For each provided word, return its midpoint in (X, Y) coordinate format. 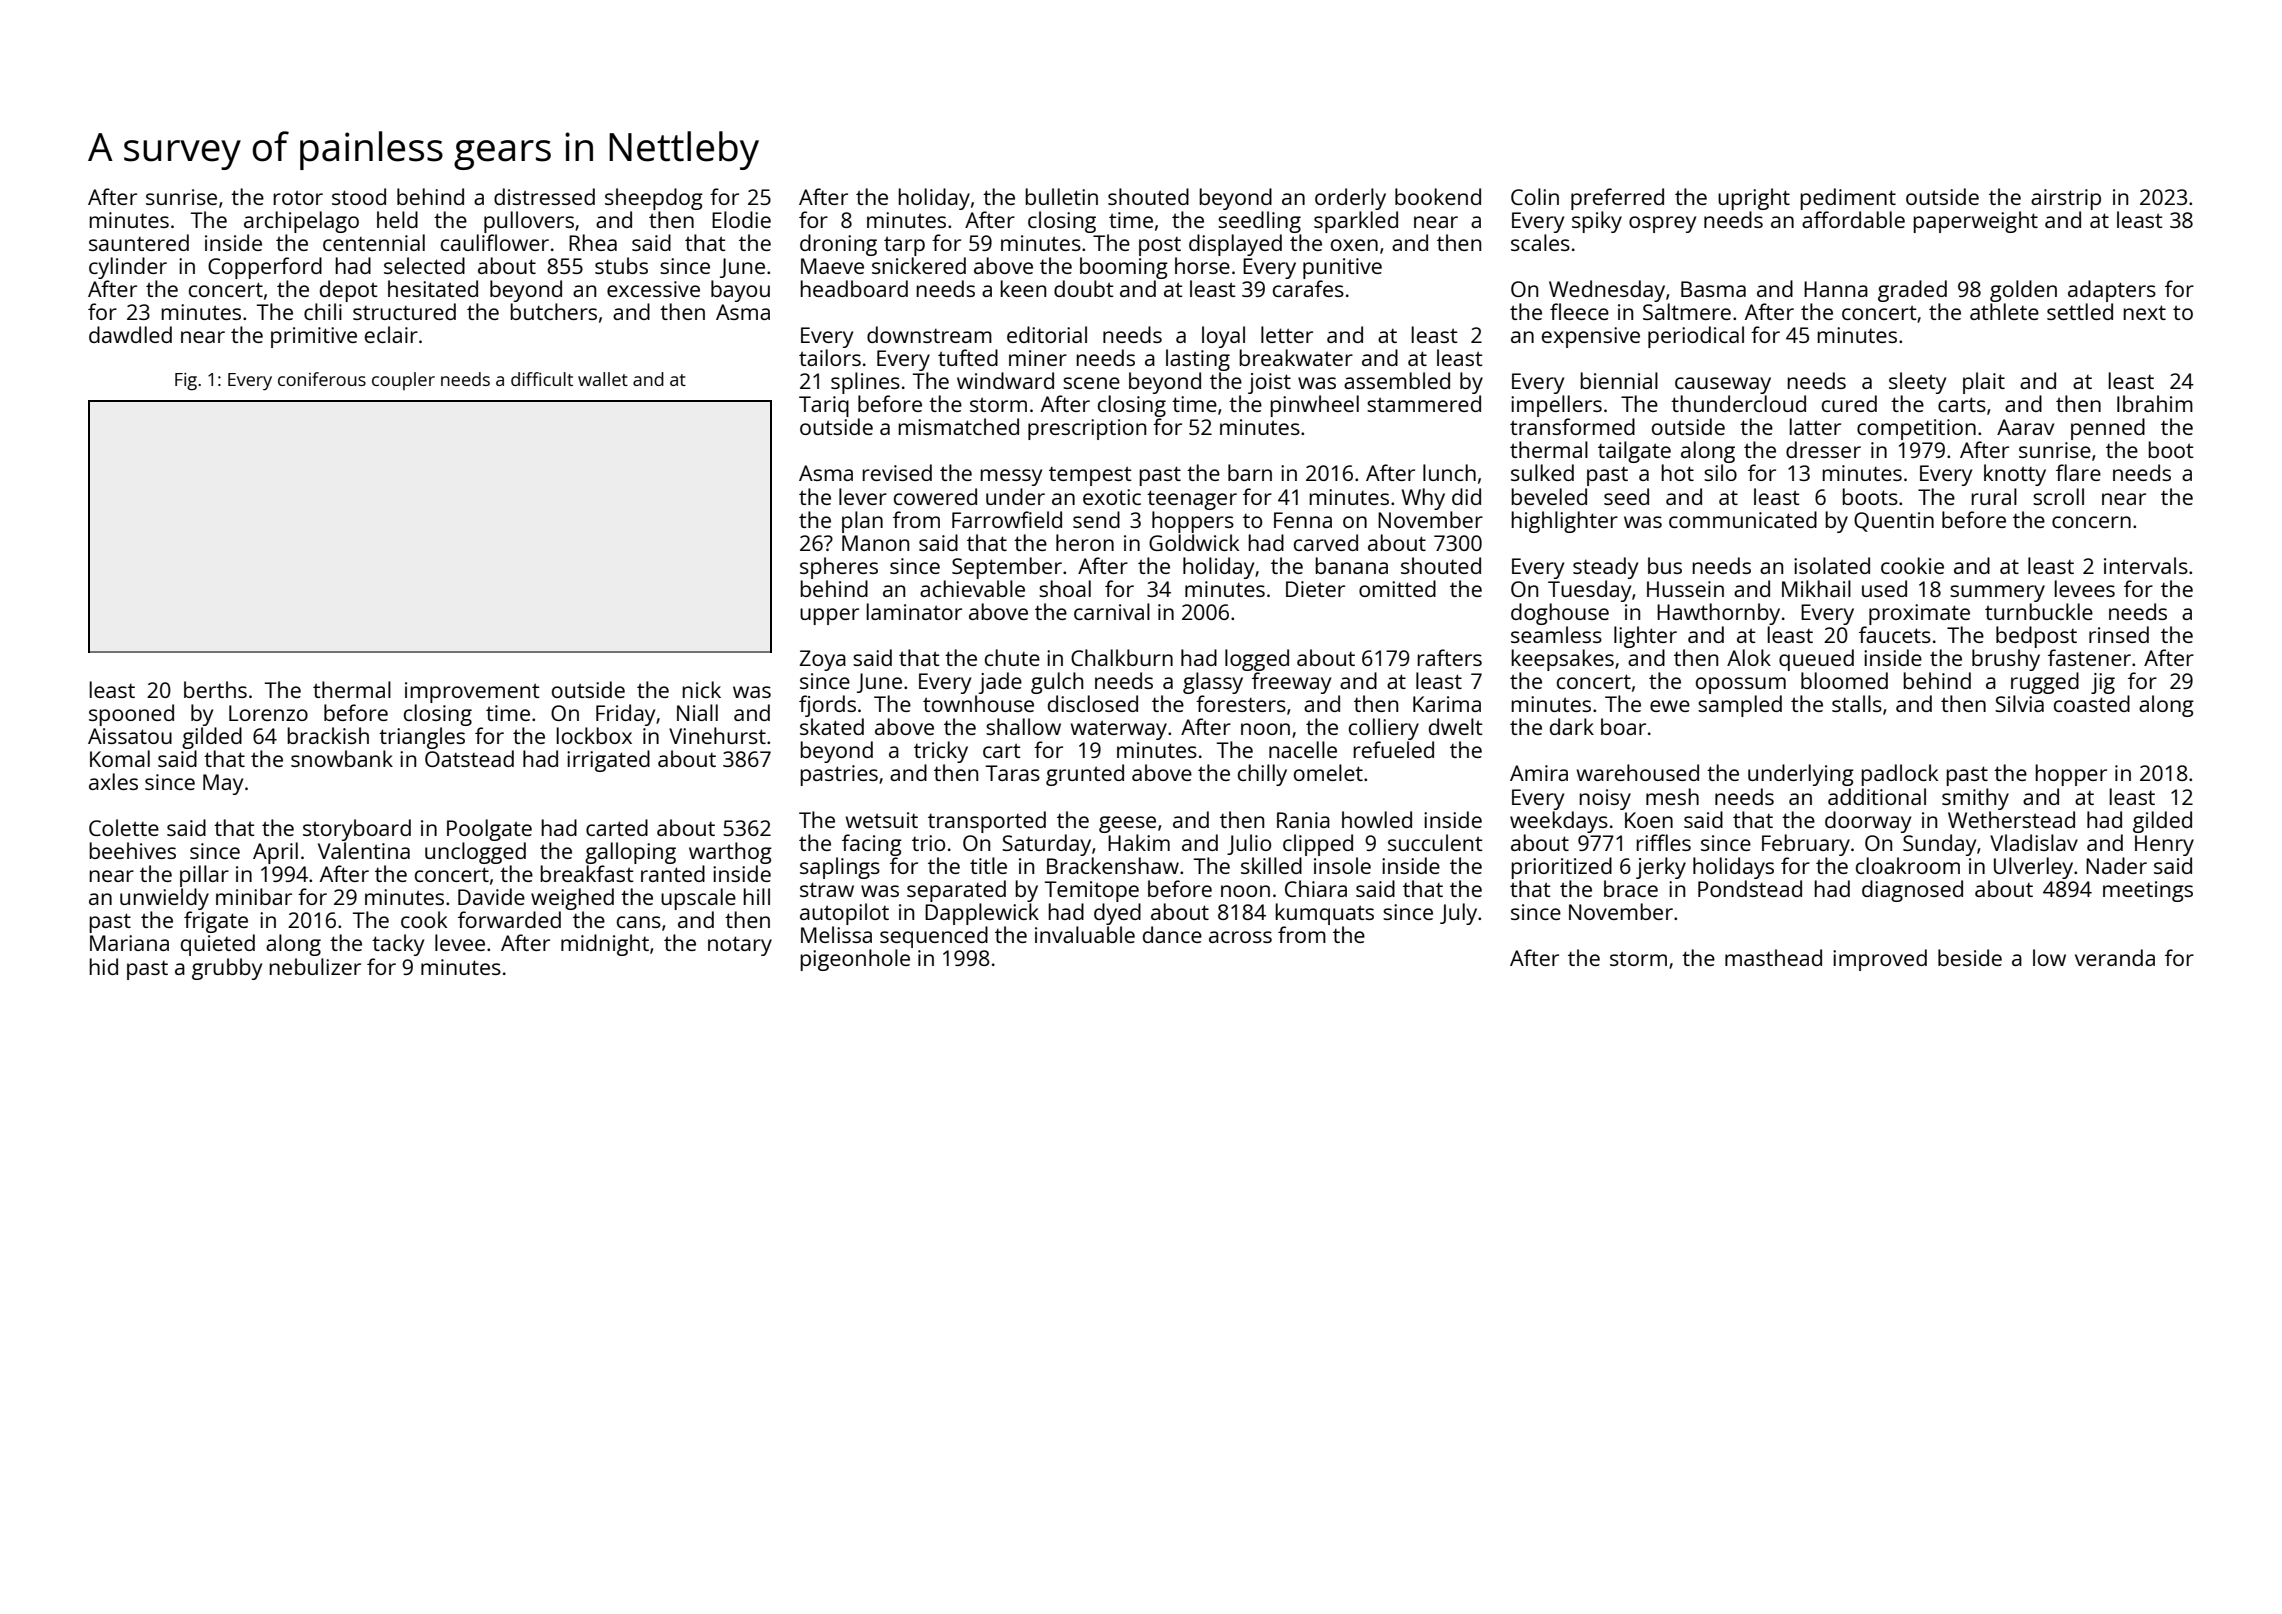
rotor (298, 197)
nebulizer (315, 966)
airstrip (2066, 199)
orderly (1350, 199)
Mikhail (1816, 588)
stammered (1424, 403)
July (1458, 914)
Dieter (1315, 589)
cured (1849, 403)
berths (215, 689)
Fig (186, 382)
